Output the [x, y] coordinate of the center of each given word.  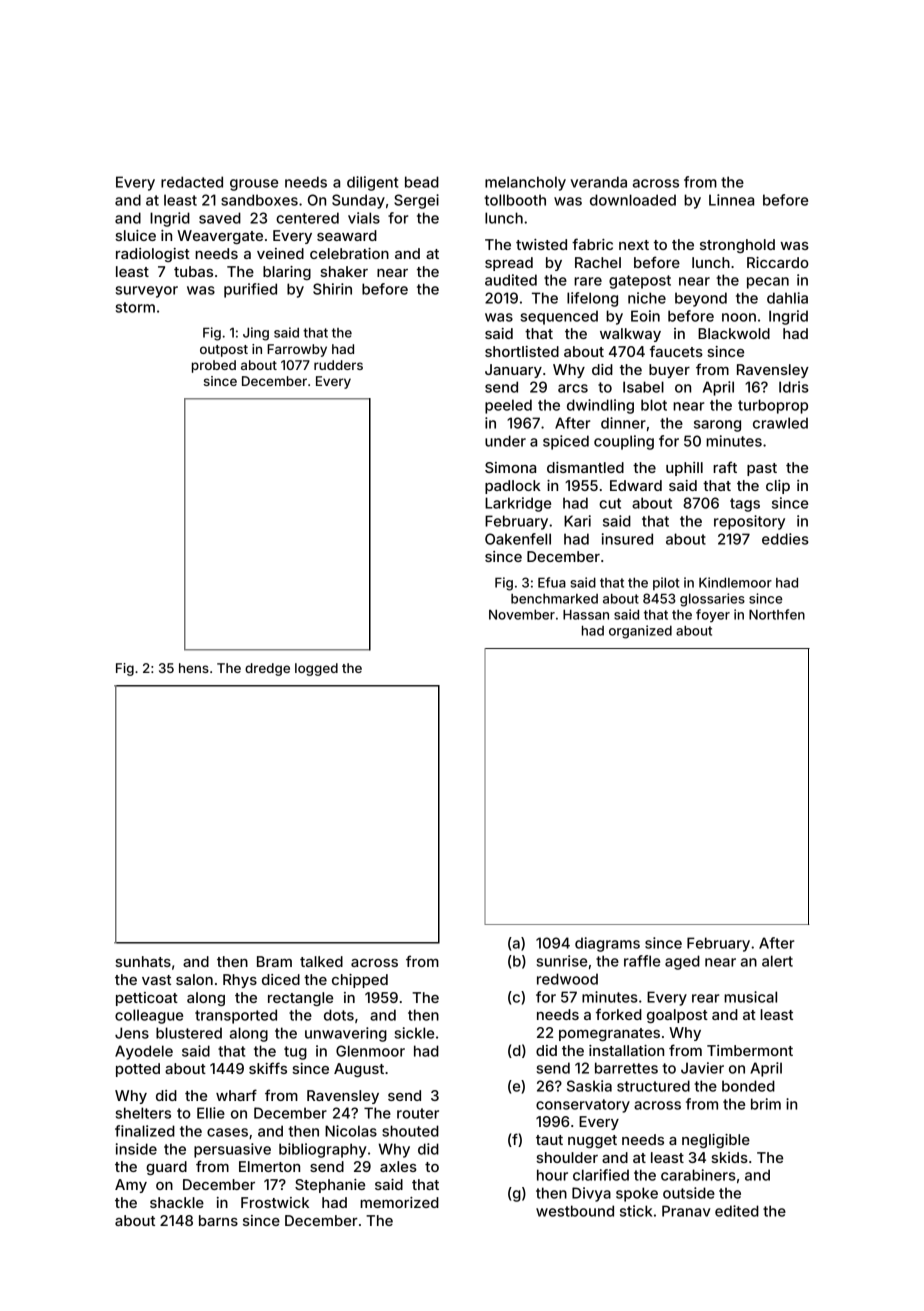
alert [777, 961]
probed [214, 366]
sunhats [143, 961]
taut [549, 1140]
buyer [669, 371]
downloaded [633, 200]
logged [316, 669]
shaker [344, 271]
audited [511, 280]
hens [194, 668]
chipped [360, 981]
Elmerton [269, 1166]
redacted [192, 182]
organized [640, 632]
